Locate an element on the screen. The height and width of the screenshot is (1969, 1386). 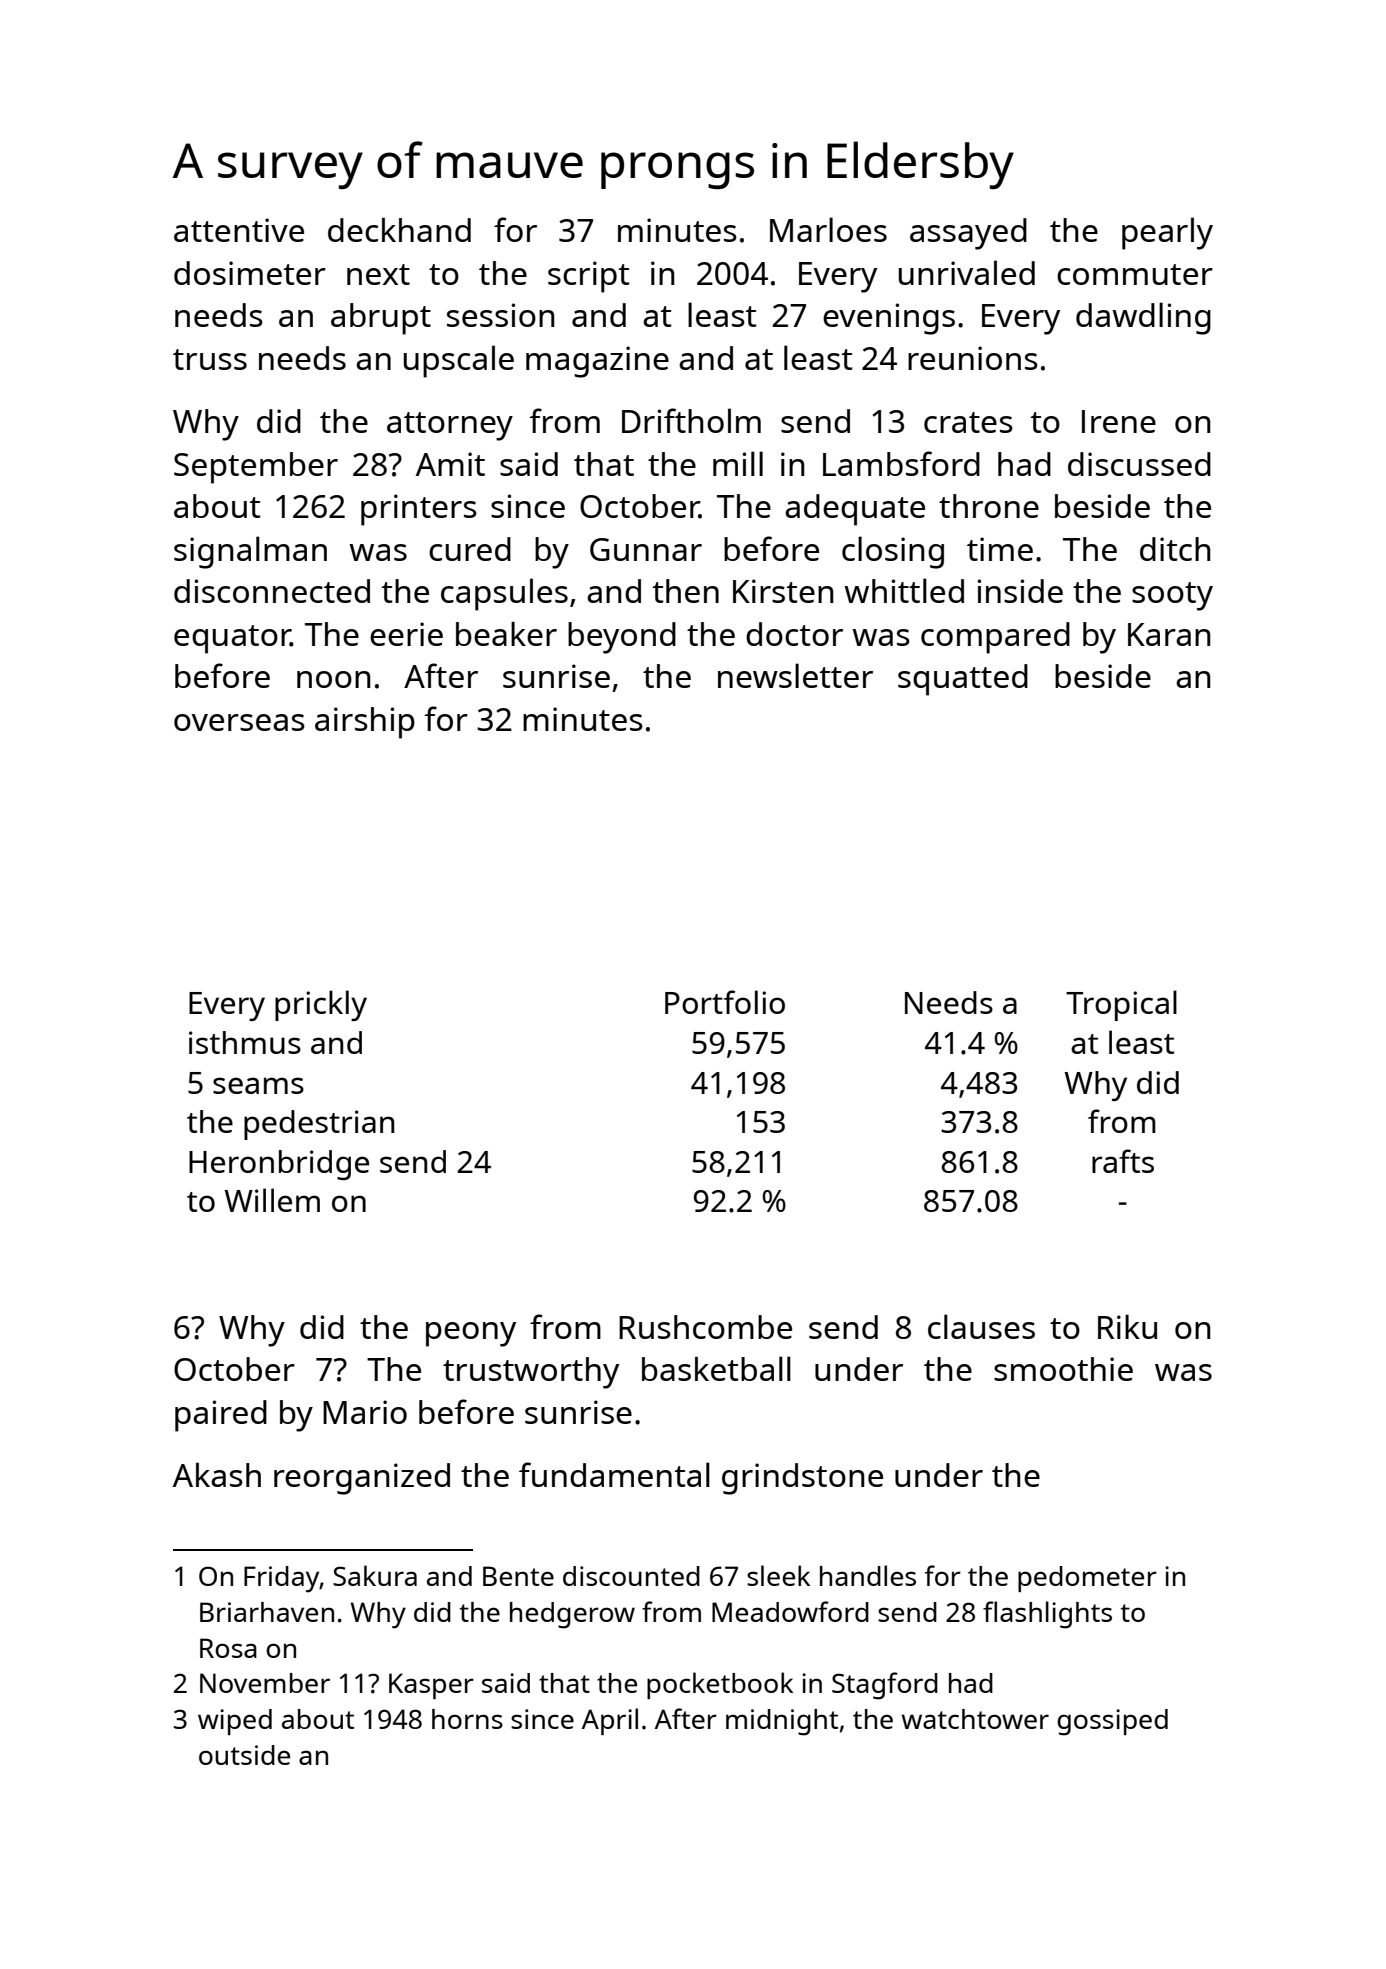
outside is located at coordinates (244, 1755).
